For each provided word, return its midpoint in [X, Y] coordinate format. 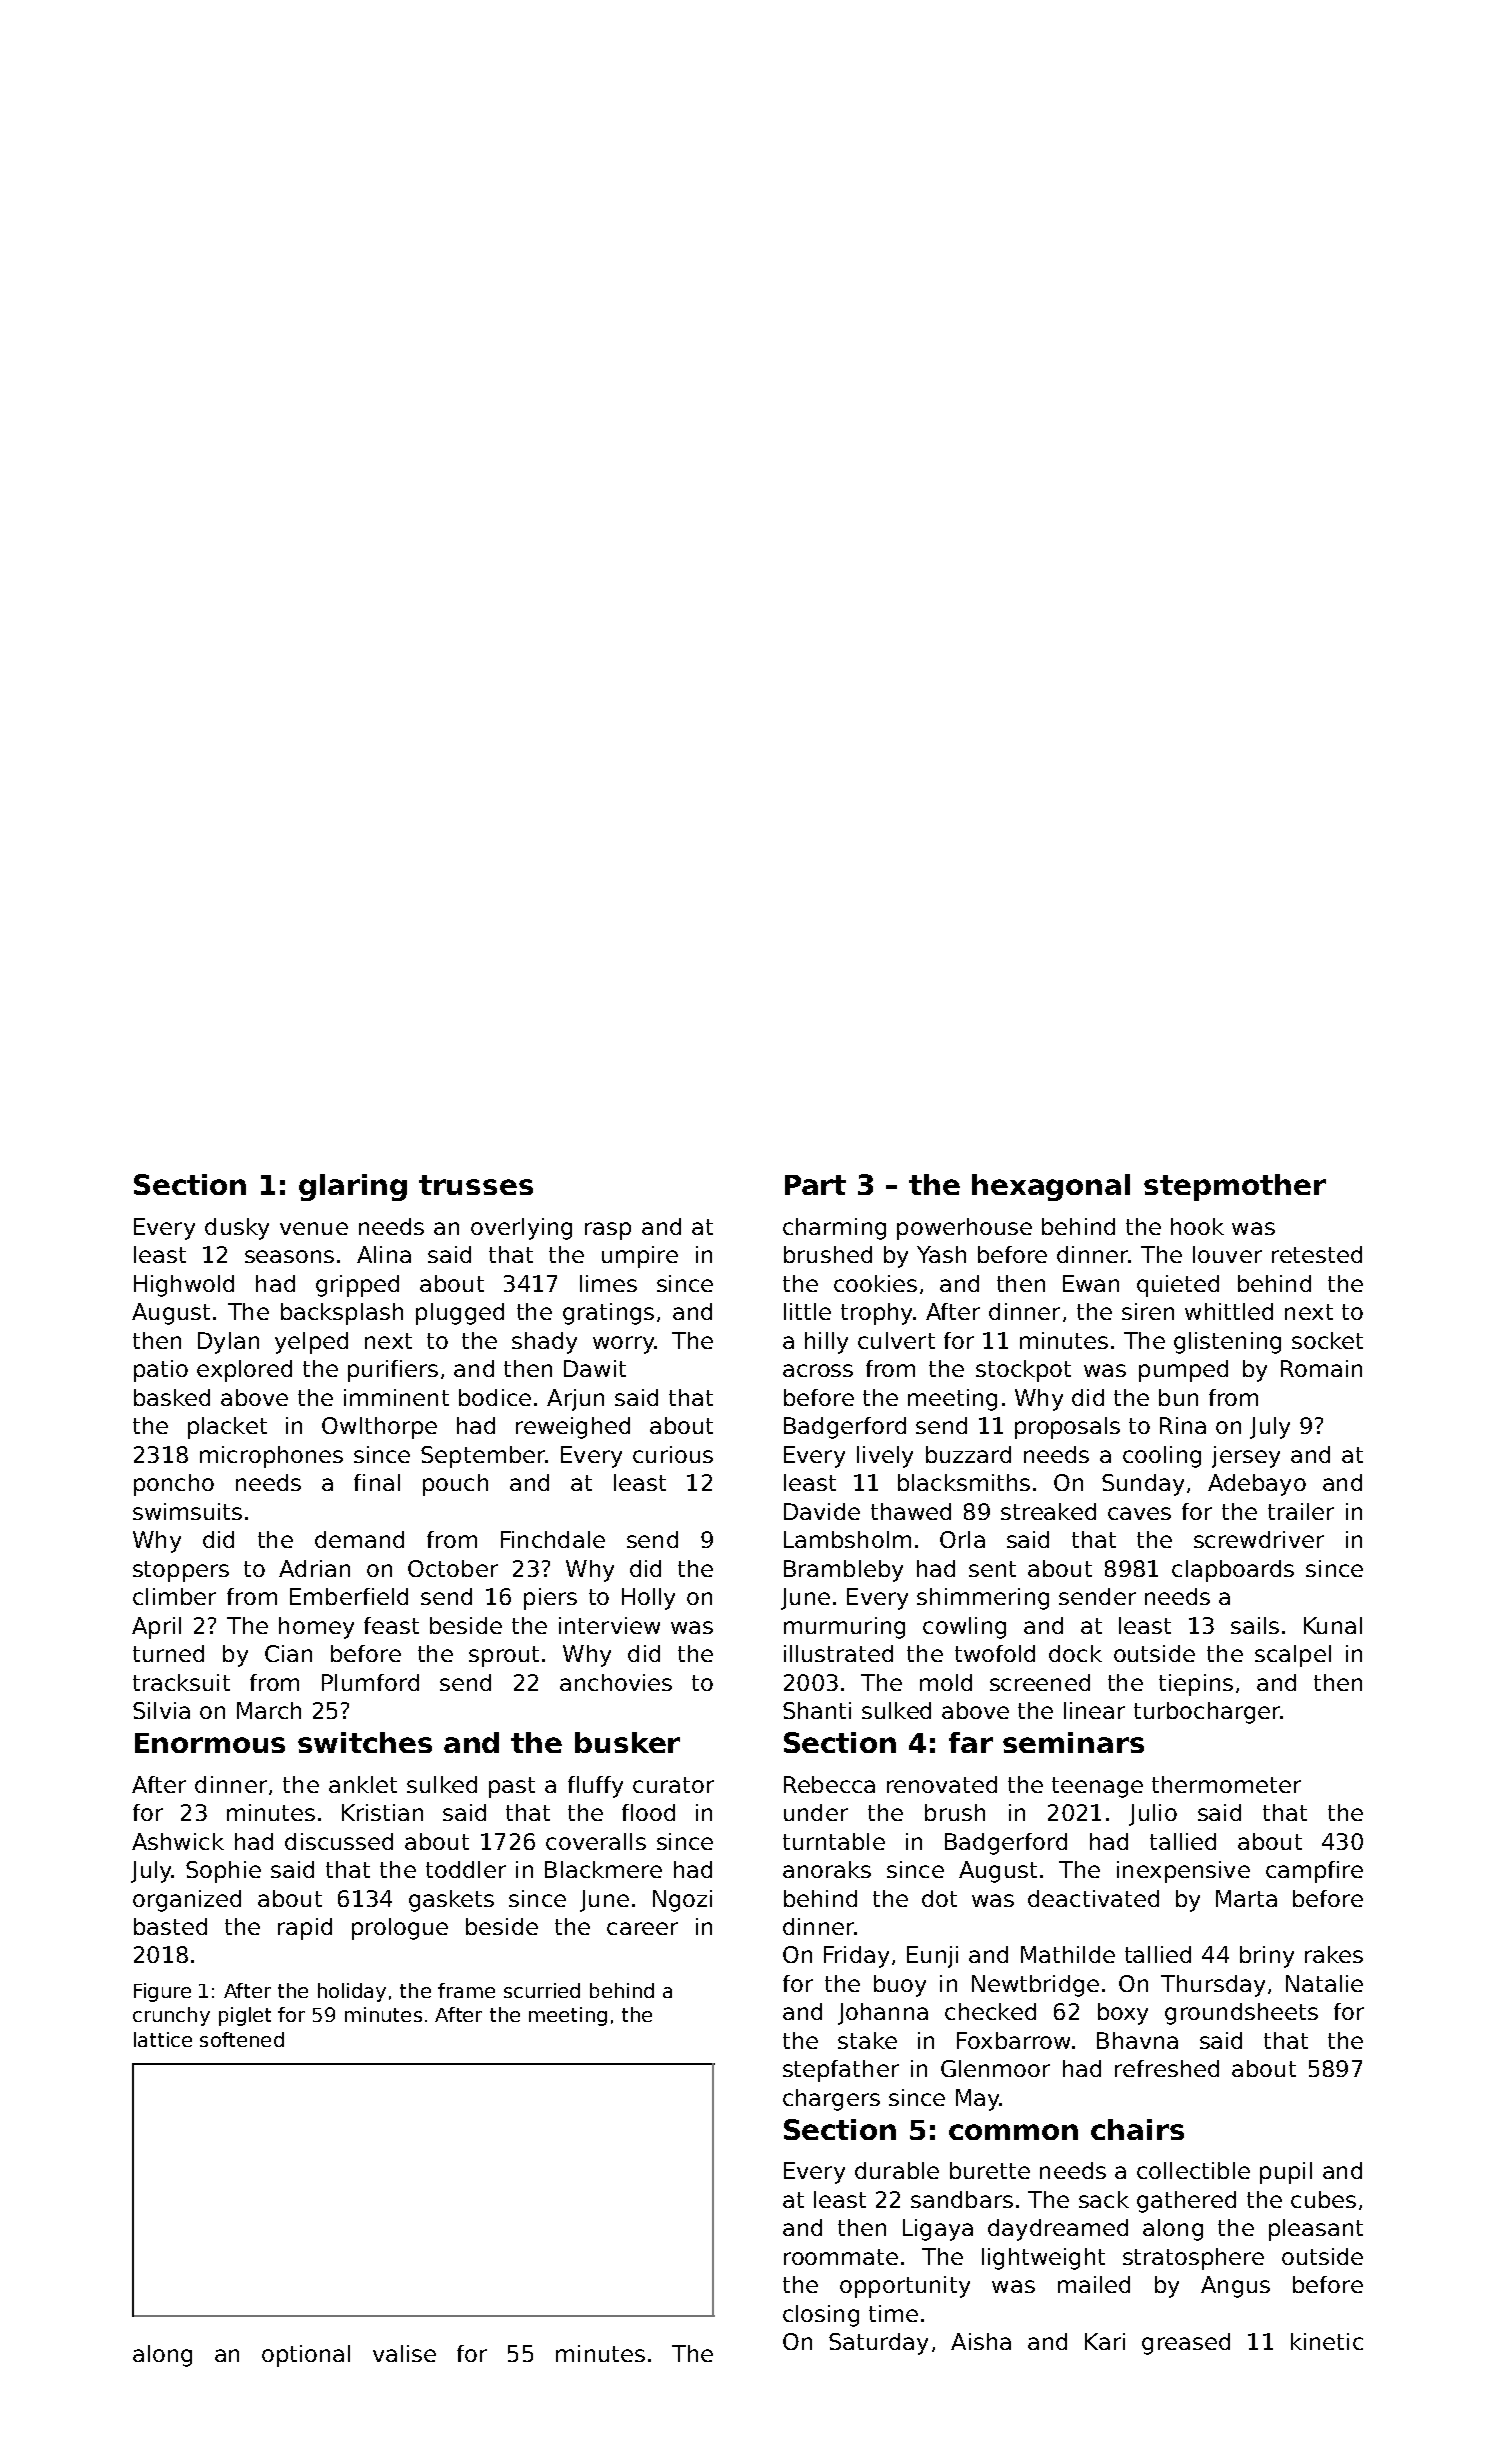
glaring [353, 1187]
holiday [352, 1992]
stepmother [1235, 1187]
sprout [504, 1656]
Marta [1246, 1898]
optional [306, 2356]
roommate [841, 2257]
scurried [542, 1990]
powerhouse [964, 1229]
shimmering [983, 1599]
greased [1186, 2344]
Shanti [817, 1710]
